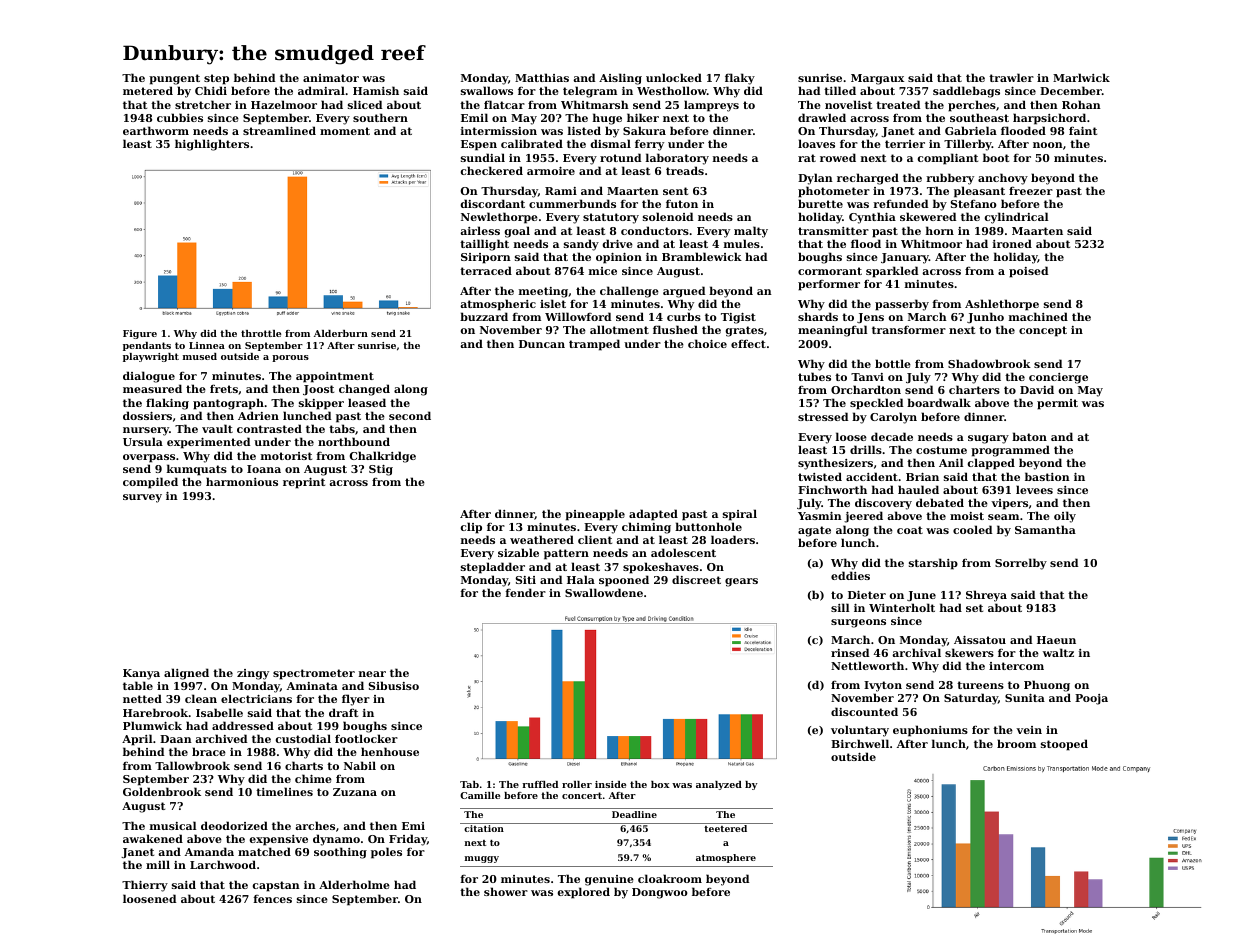 This image has width=1233, height=952. Describe the element at coordinates (480, 230) in the image. I see `airless` at that location.
